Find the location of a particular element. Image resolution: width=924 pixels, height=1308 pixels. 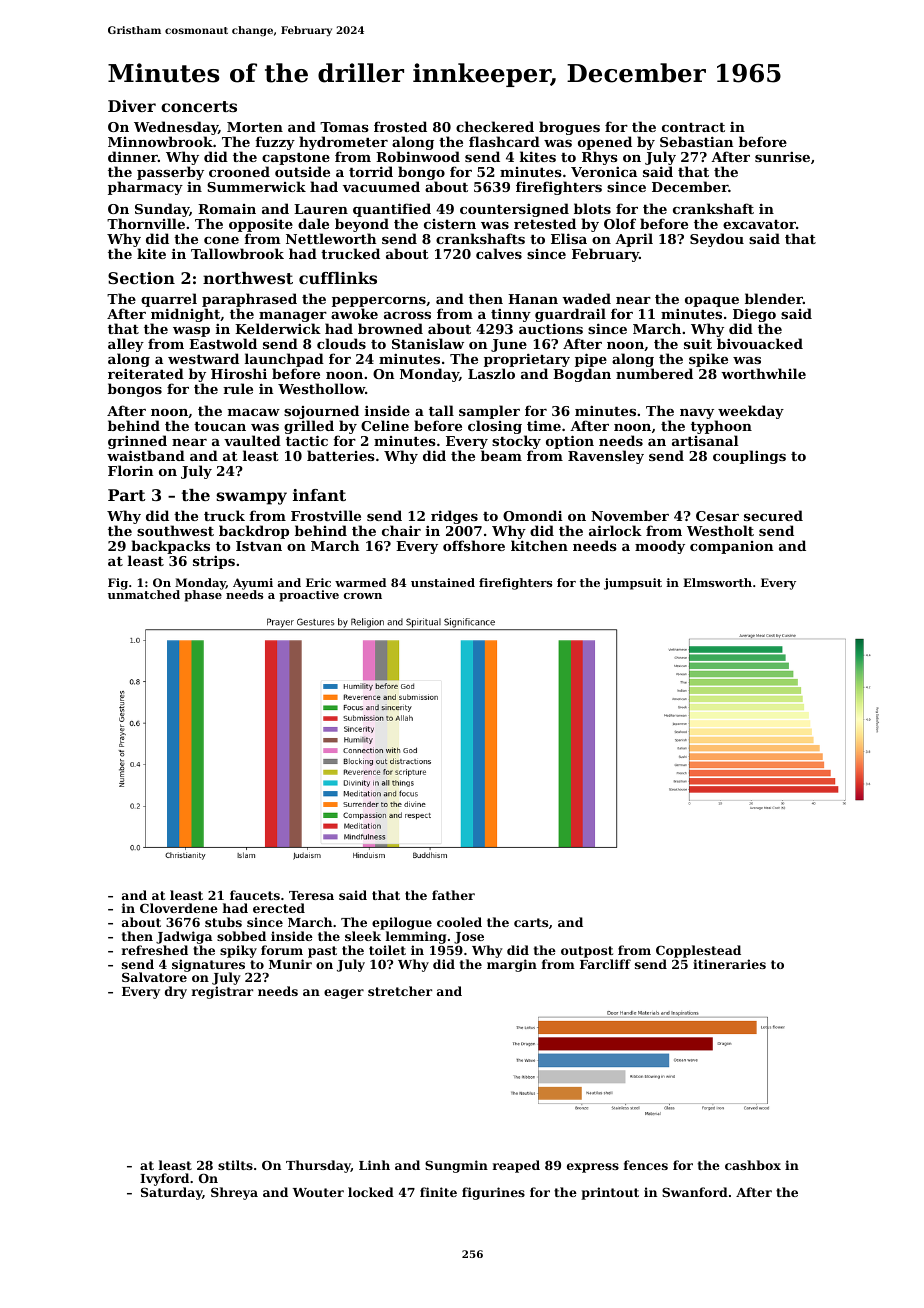

cistern is located at coordinates (450, 224).
